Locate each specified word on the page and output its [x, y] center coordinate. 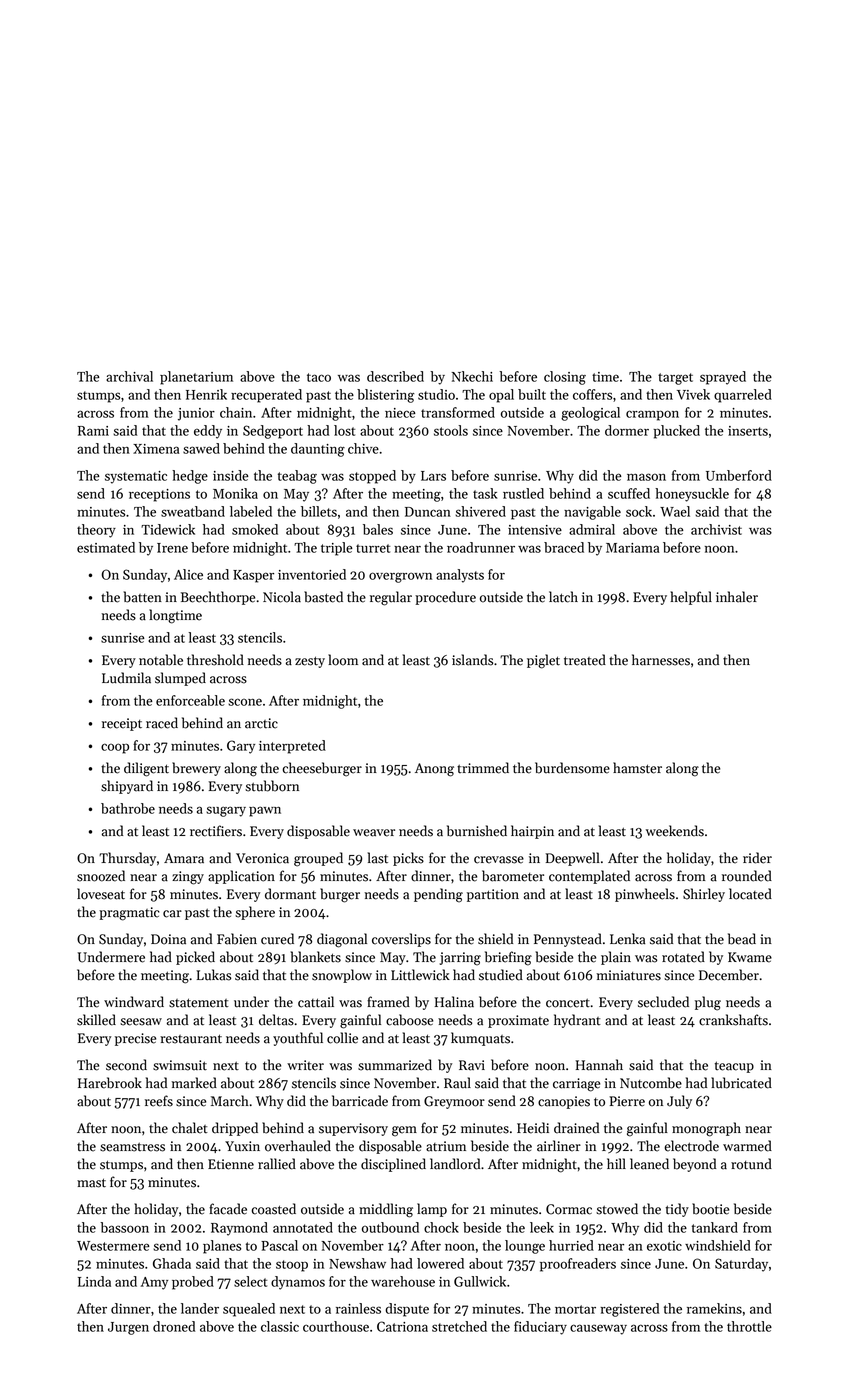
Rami [93, 431]
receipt [122, 724]
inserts [748, 431]
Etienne [231, 1164]
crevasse [499, 860]
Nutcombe [651, 1083]
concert [568, 1003]
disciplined [393, 1165]
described [395, 376]
